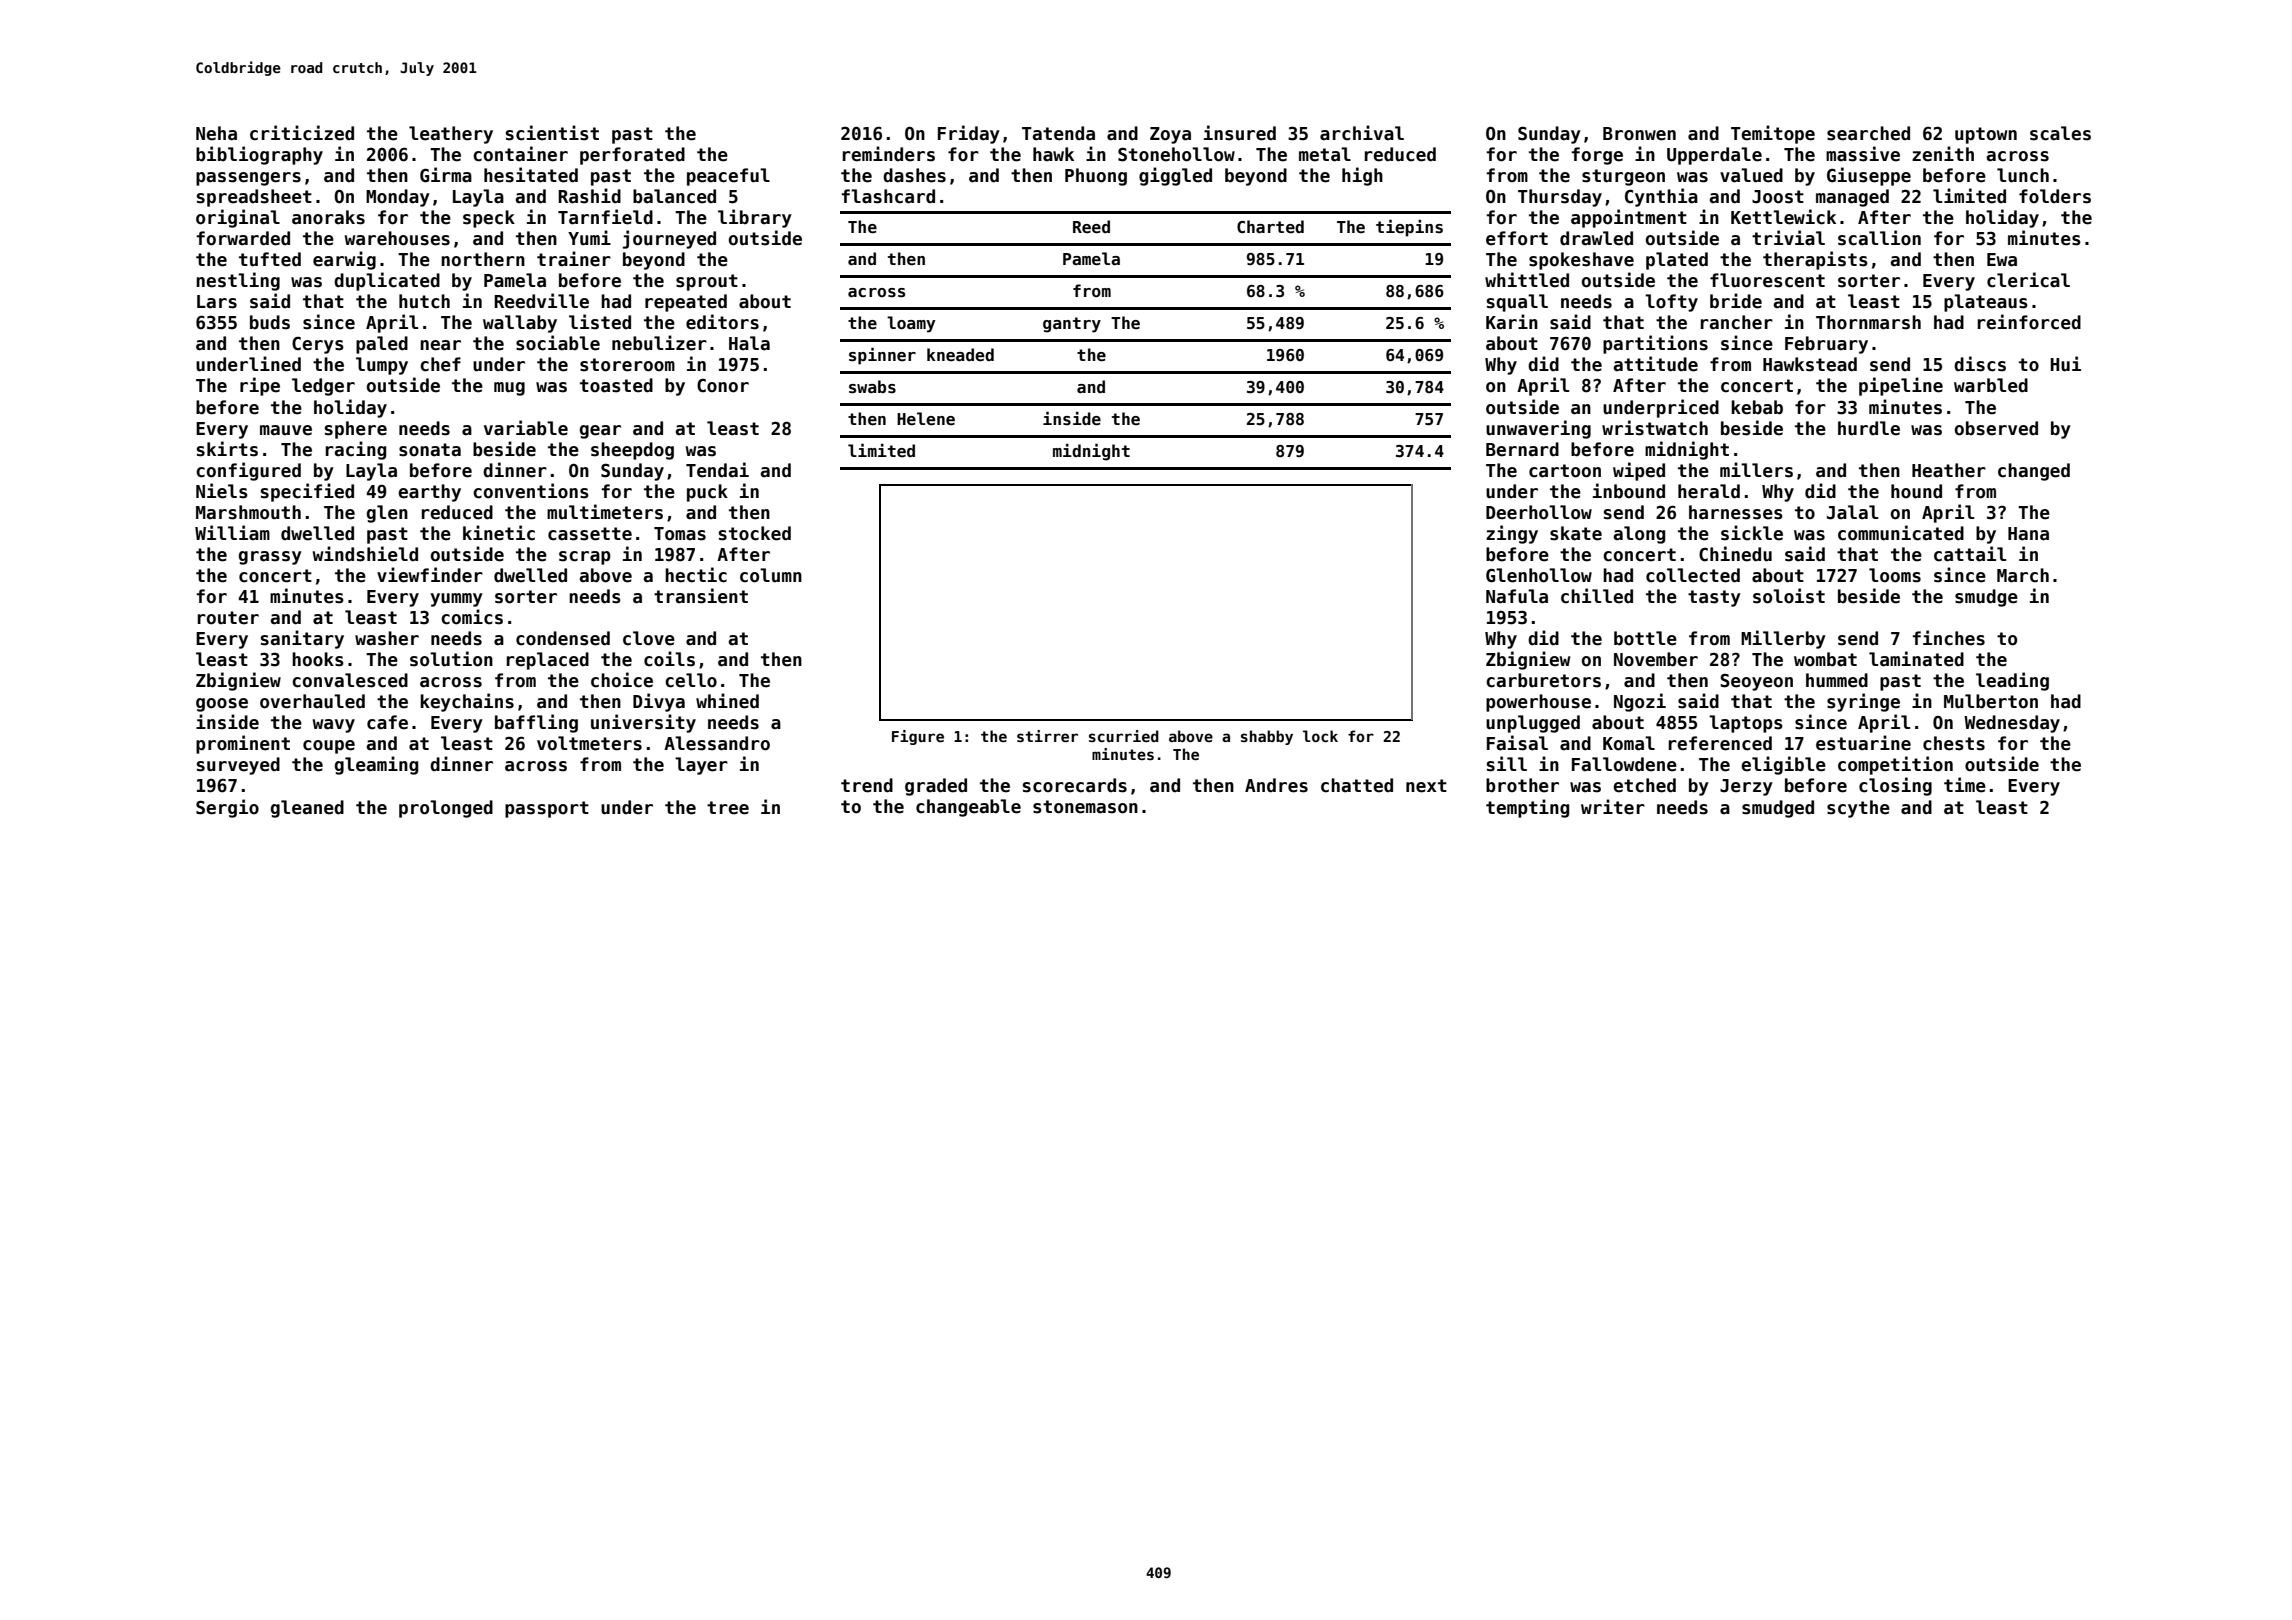 The image size is (2292, 1620). What do you see at coordinates (227, 449) in the screenshot?
I see `skirts` at bounding box center [227, 449].
